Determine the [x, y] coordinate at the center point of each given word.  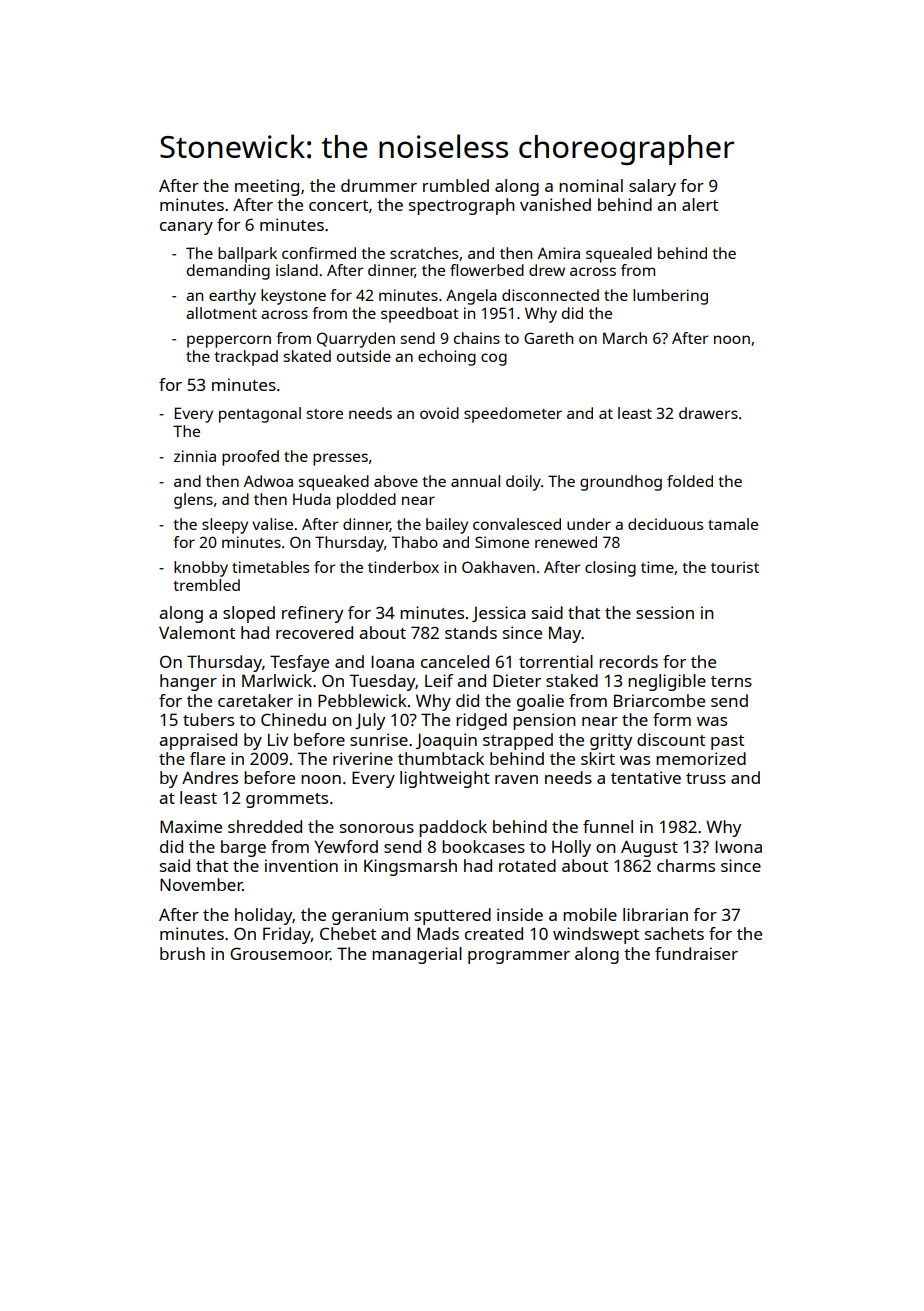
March [625, 338]
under [589, 524]
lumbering [670, 297]
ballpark [247, 255]
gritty [611, 741]
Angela [471, 297]
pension [544, 721]
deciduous [665, 524]
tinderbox [403, 567]
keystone [293, 297]
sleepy [225, 526]
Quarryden [356, 340]
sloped [249, 614]
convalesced [517, 524]
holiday [263, 916]
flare [207, 758]
